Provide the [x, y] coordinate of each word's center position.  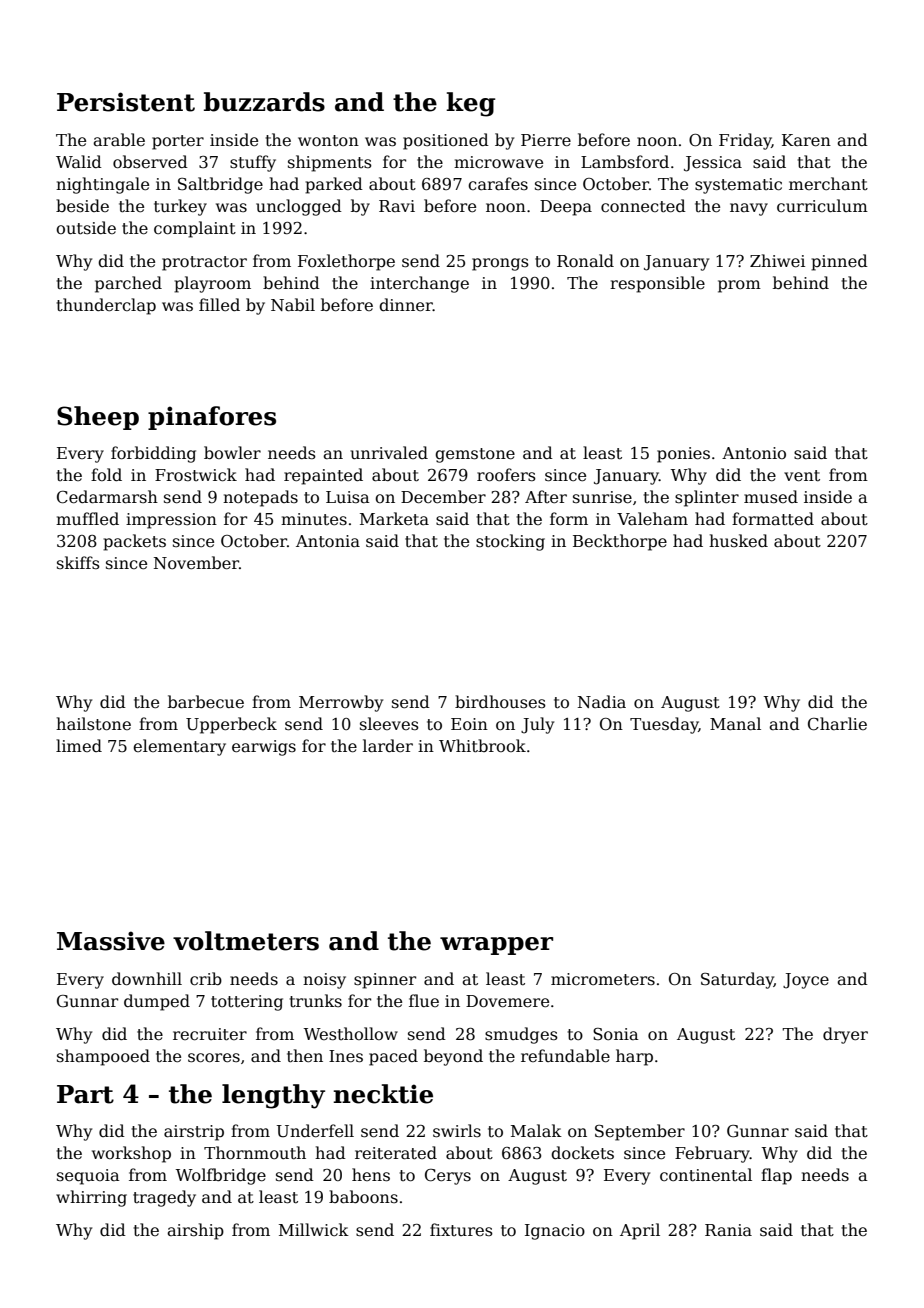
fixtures [461, 1229]
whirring [91, 1198]
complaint [195, 229]
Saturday [737, 980]
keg [470, 104]
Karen [806, 140]
